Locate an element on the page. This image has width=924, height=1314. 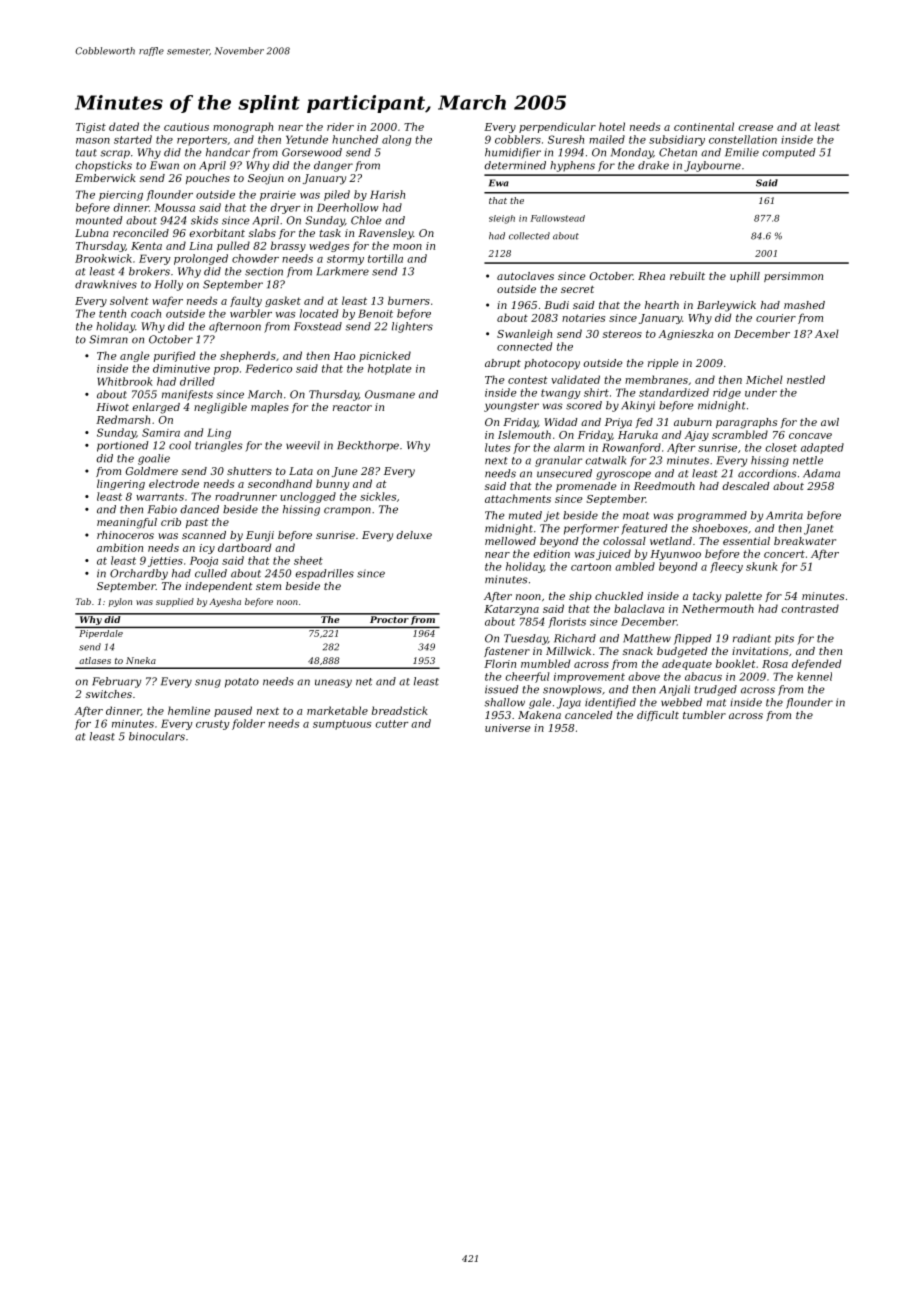
cautious is located at coordinates (186, 127).
